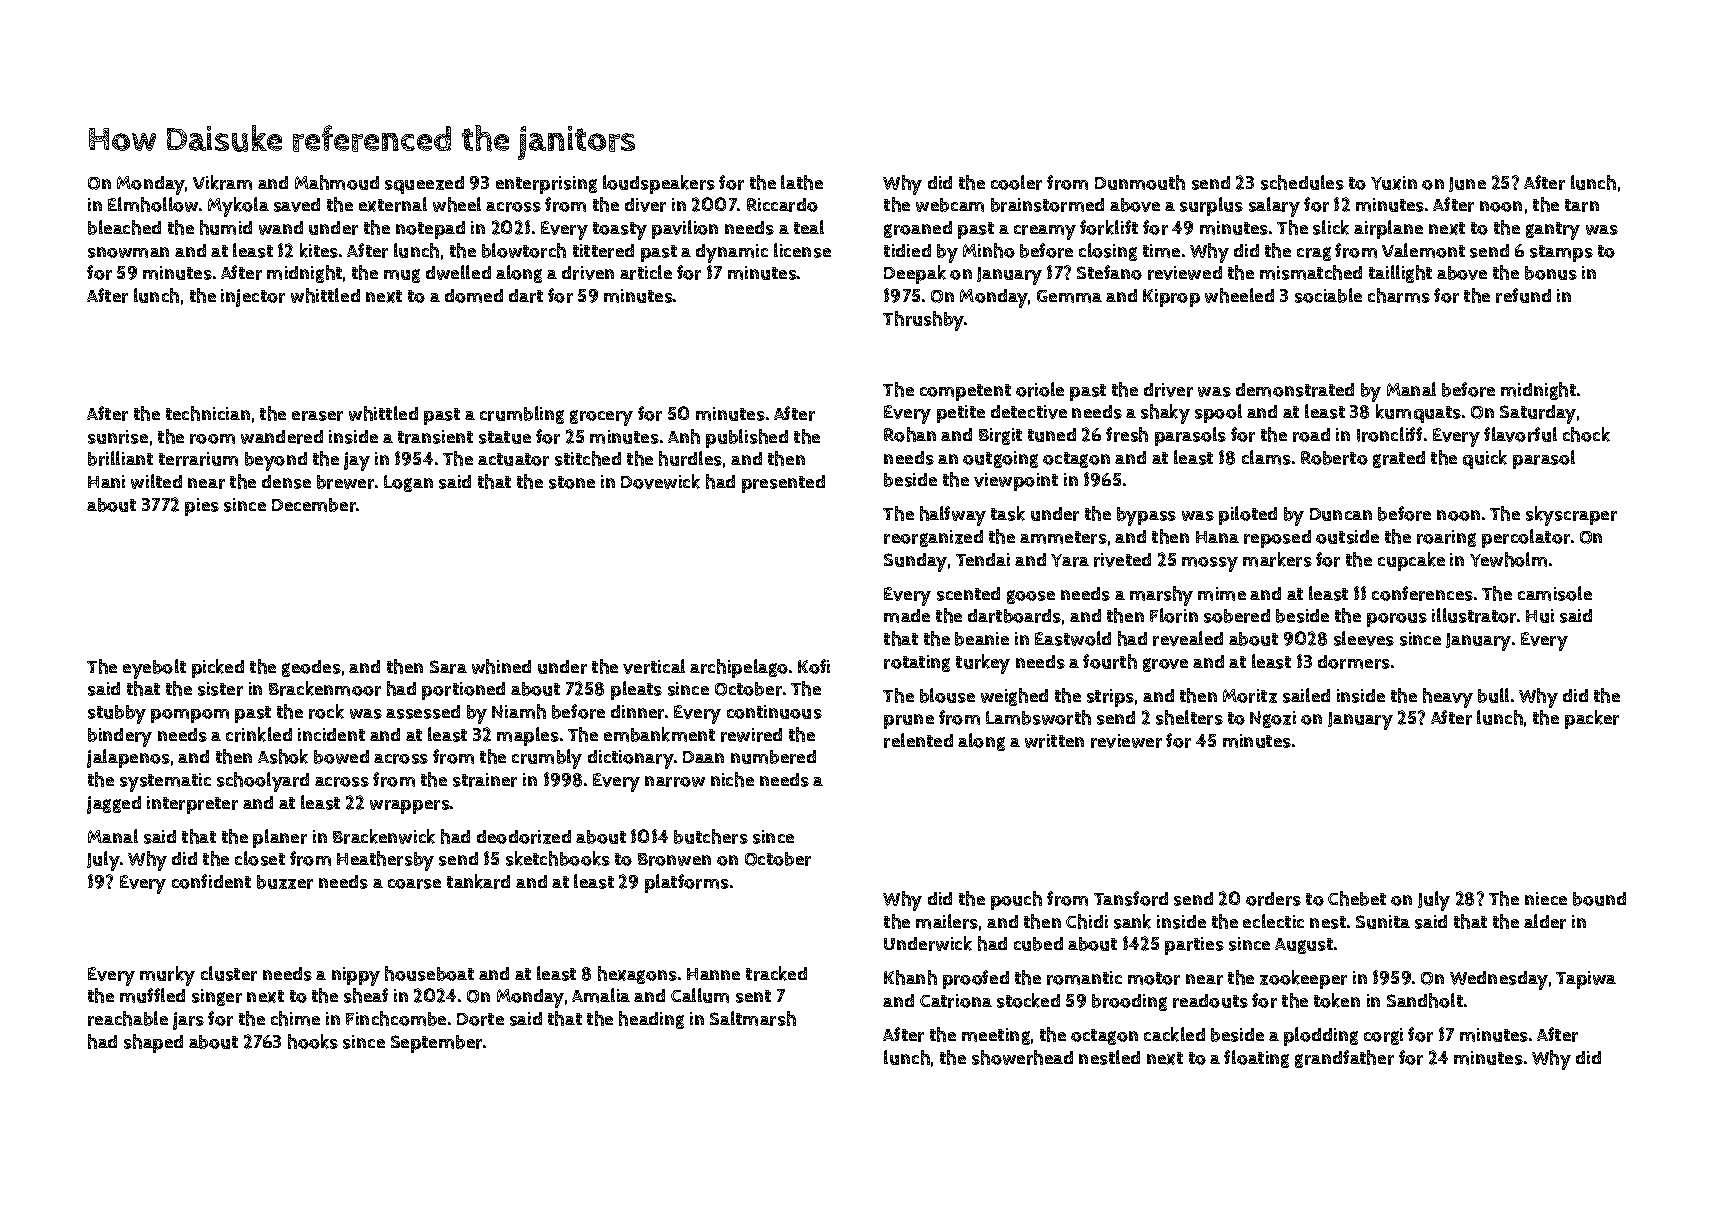 The width and height of the screenshot is (1716, 1214). I want to click on December, so click(314, 505).
